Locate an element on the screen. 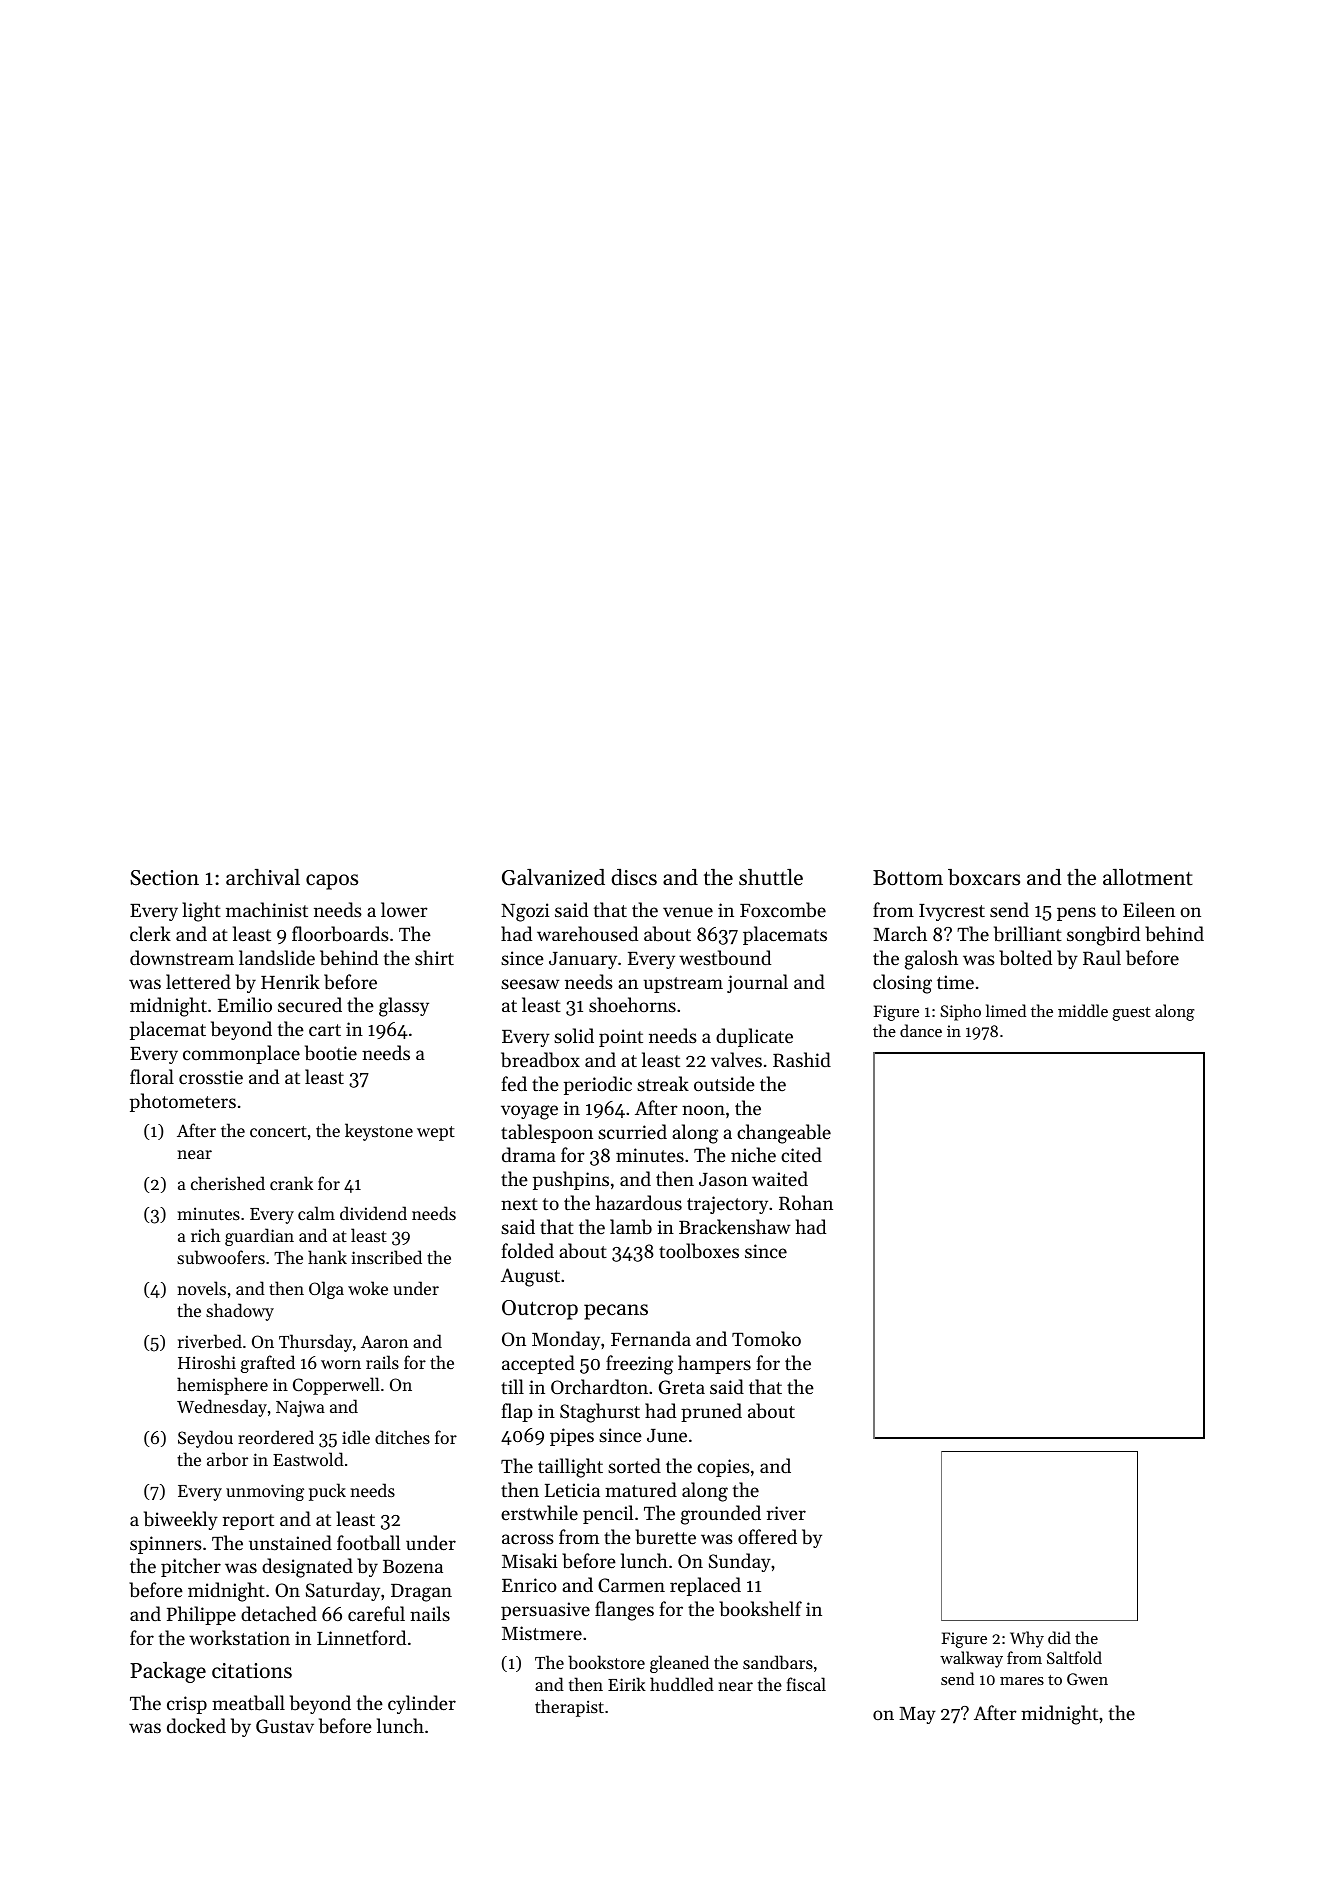  Gwen is located at coordinates (1087, 1679).
